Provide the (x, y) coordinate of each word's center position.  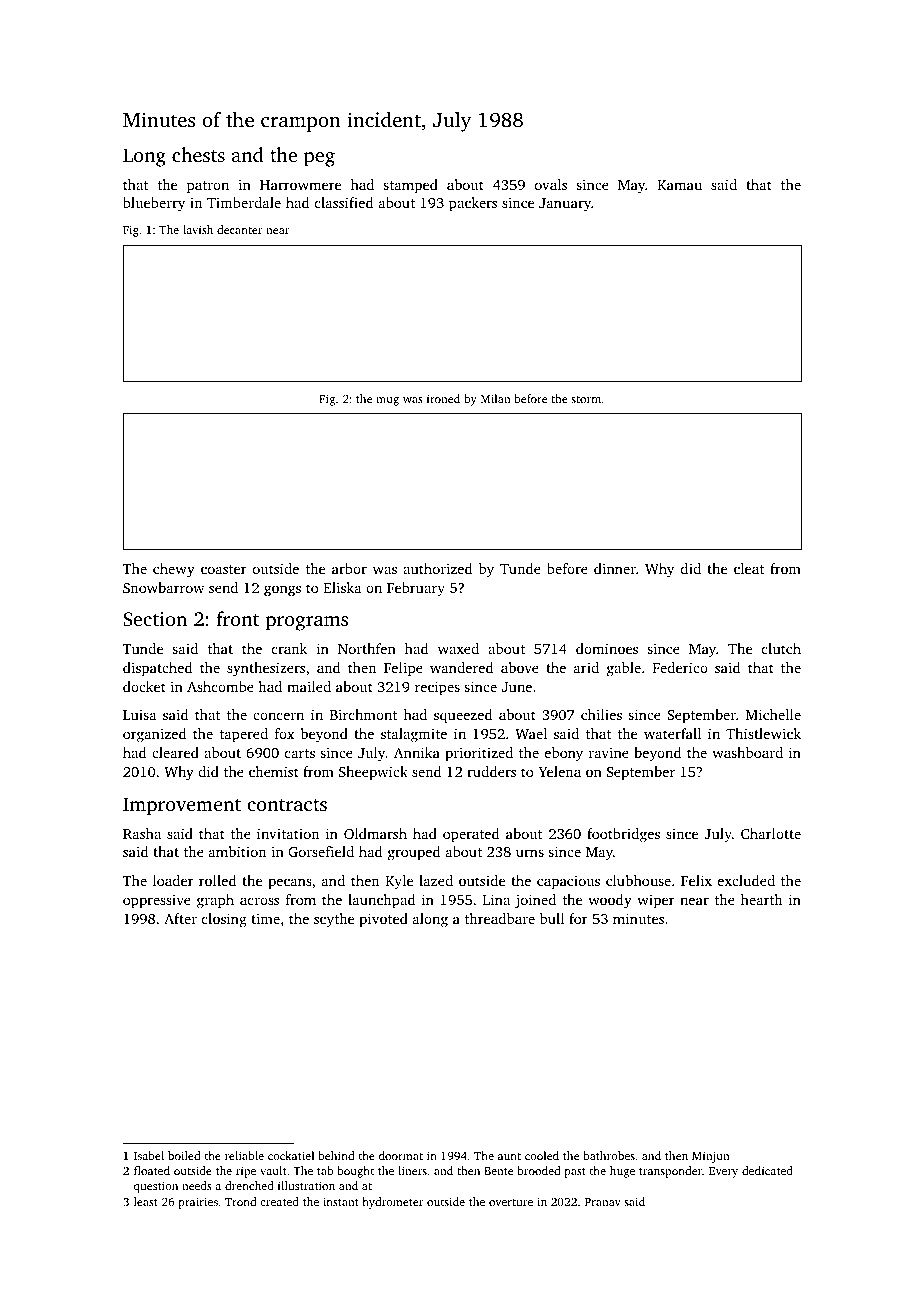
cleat (749, 568)
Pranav (603, 1202)
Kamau (679, 185)
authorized (438, 568)
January (565, 205)
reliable (244, 1155)
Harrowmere (300, 185)
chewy (174, 570)
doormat (401, 1155)
